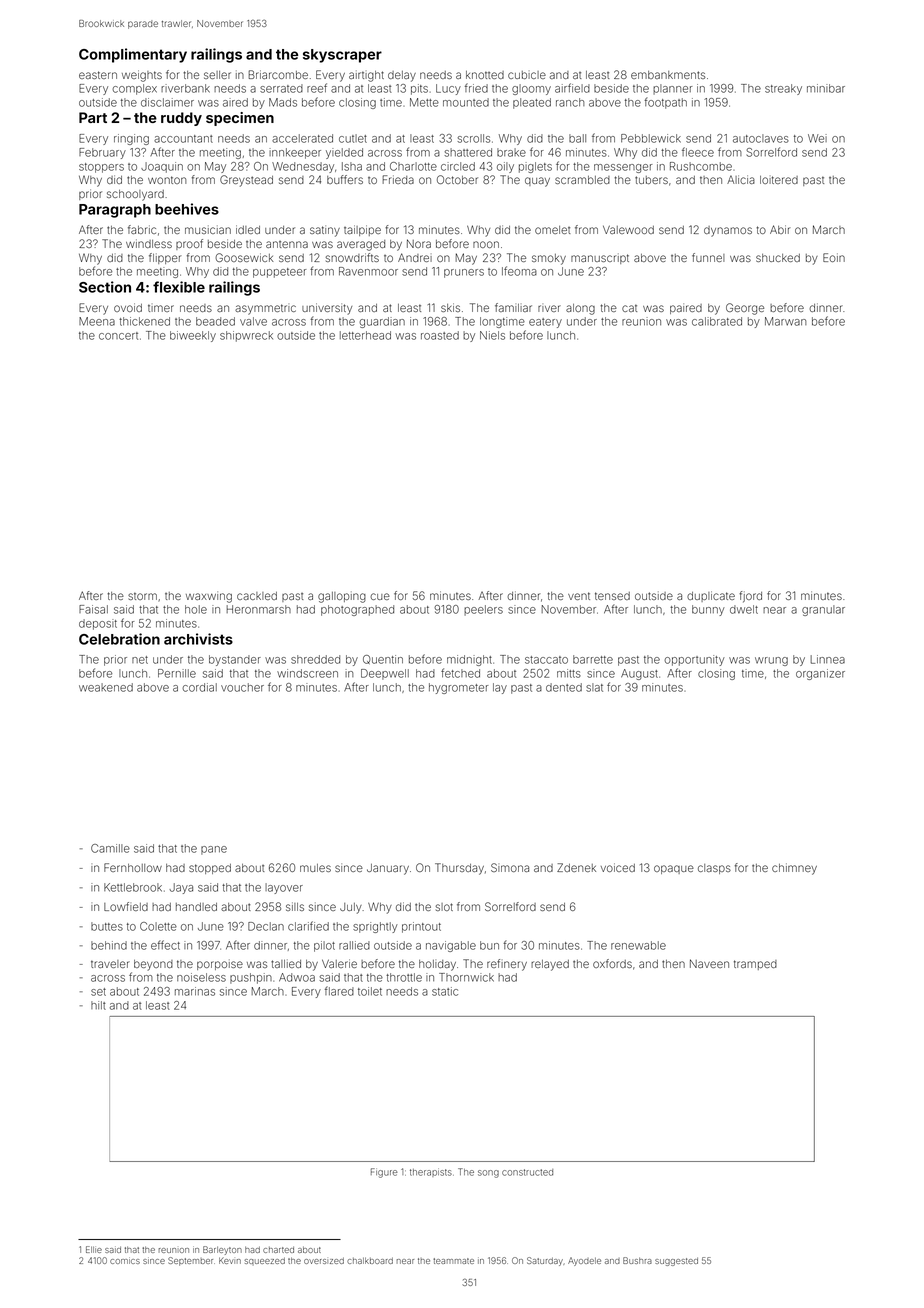 Image resolution: width=924 pixels, height=1308 pixels. I want to click on Declan, so click(266, 926).
